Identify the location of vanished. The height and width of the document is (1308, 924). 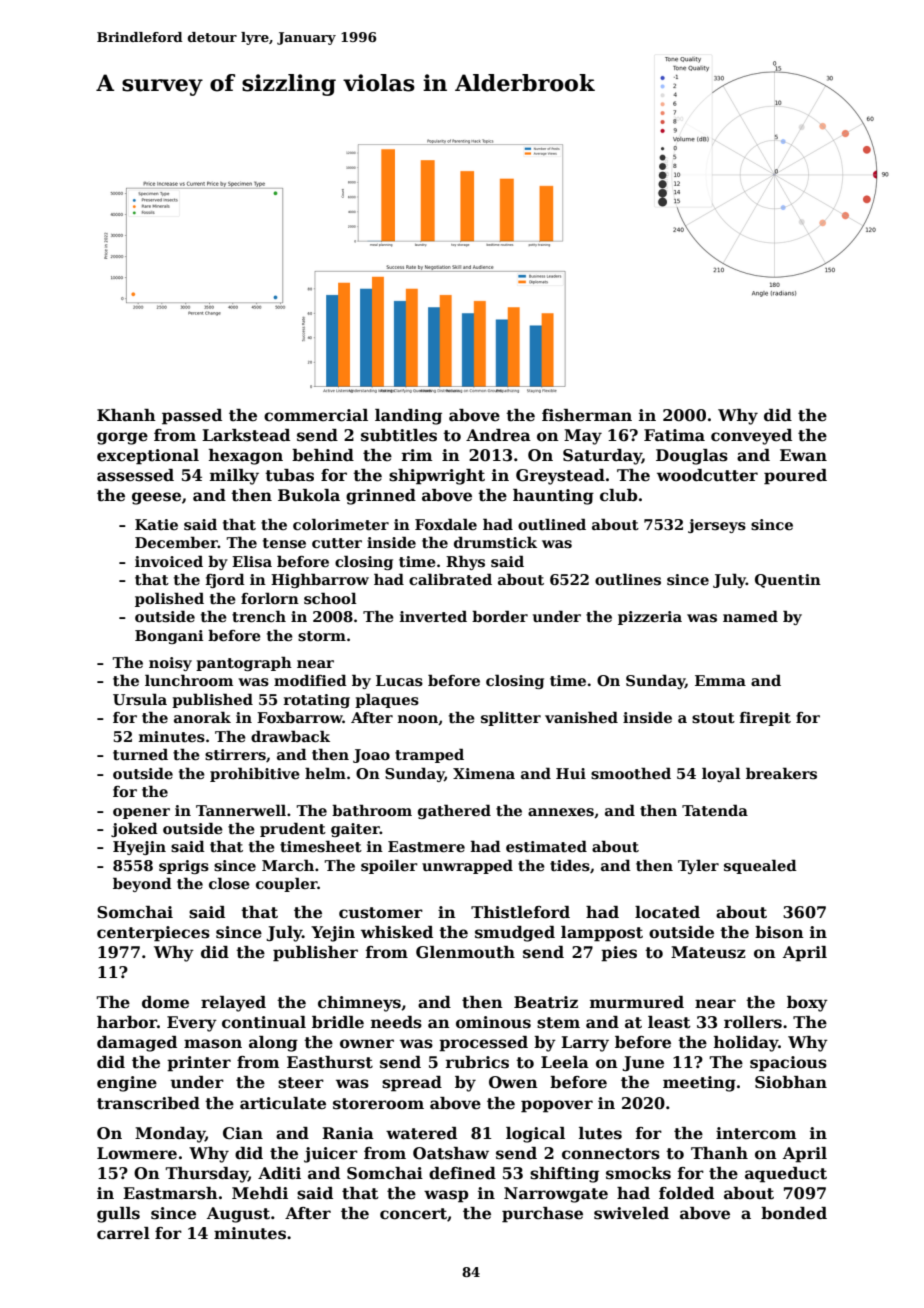
(581, 717).
